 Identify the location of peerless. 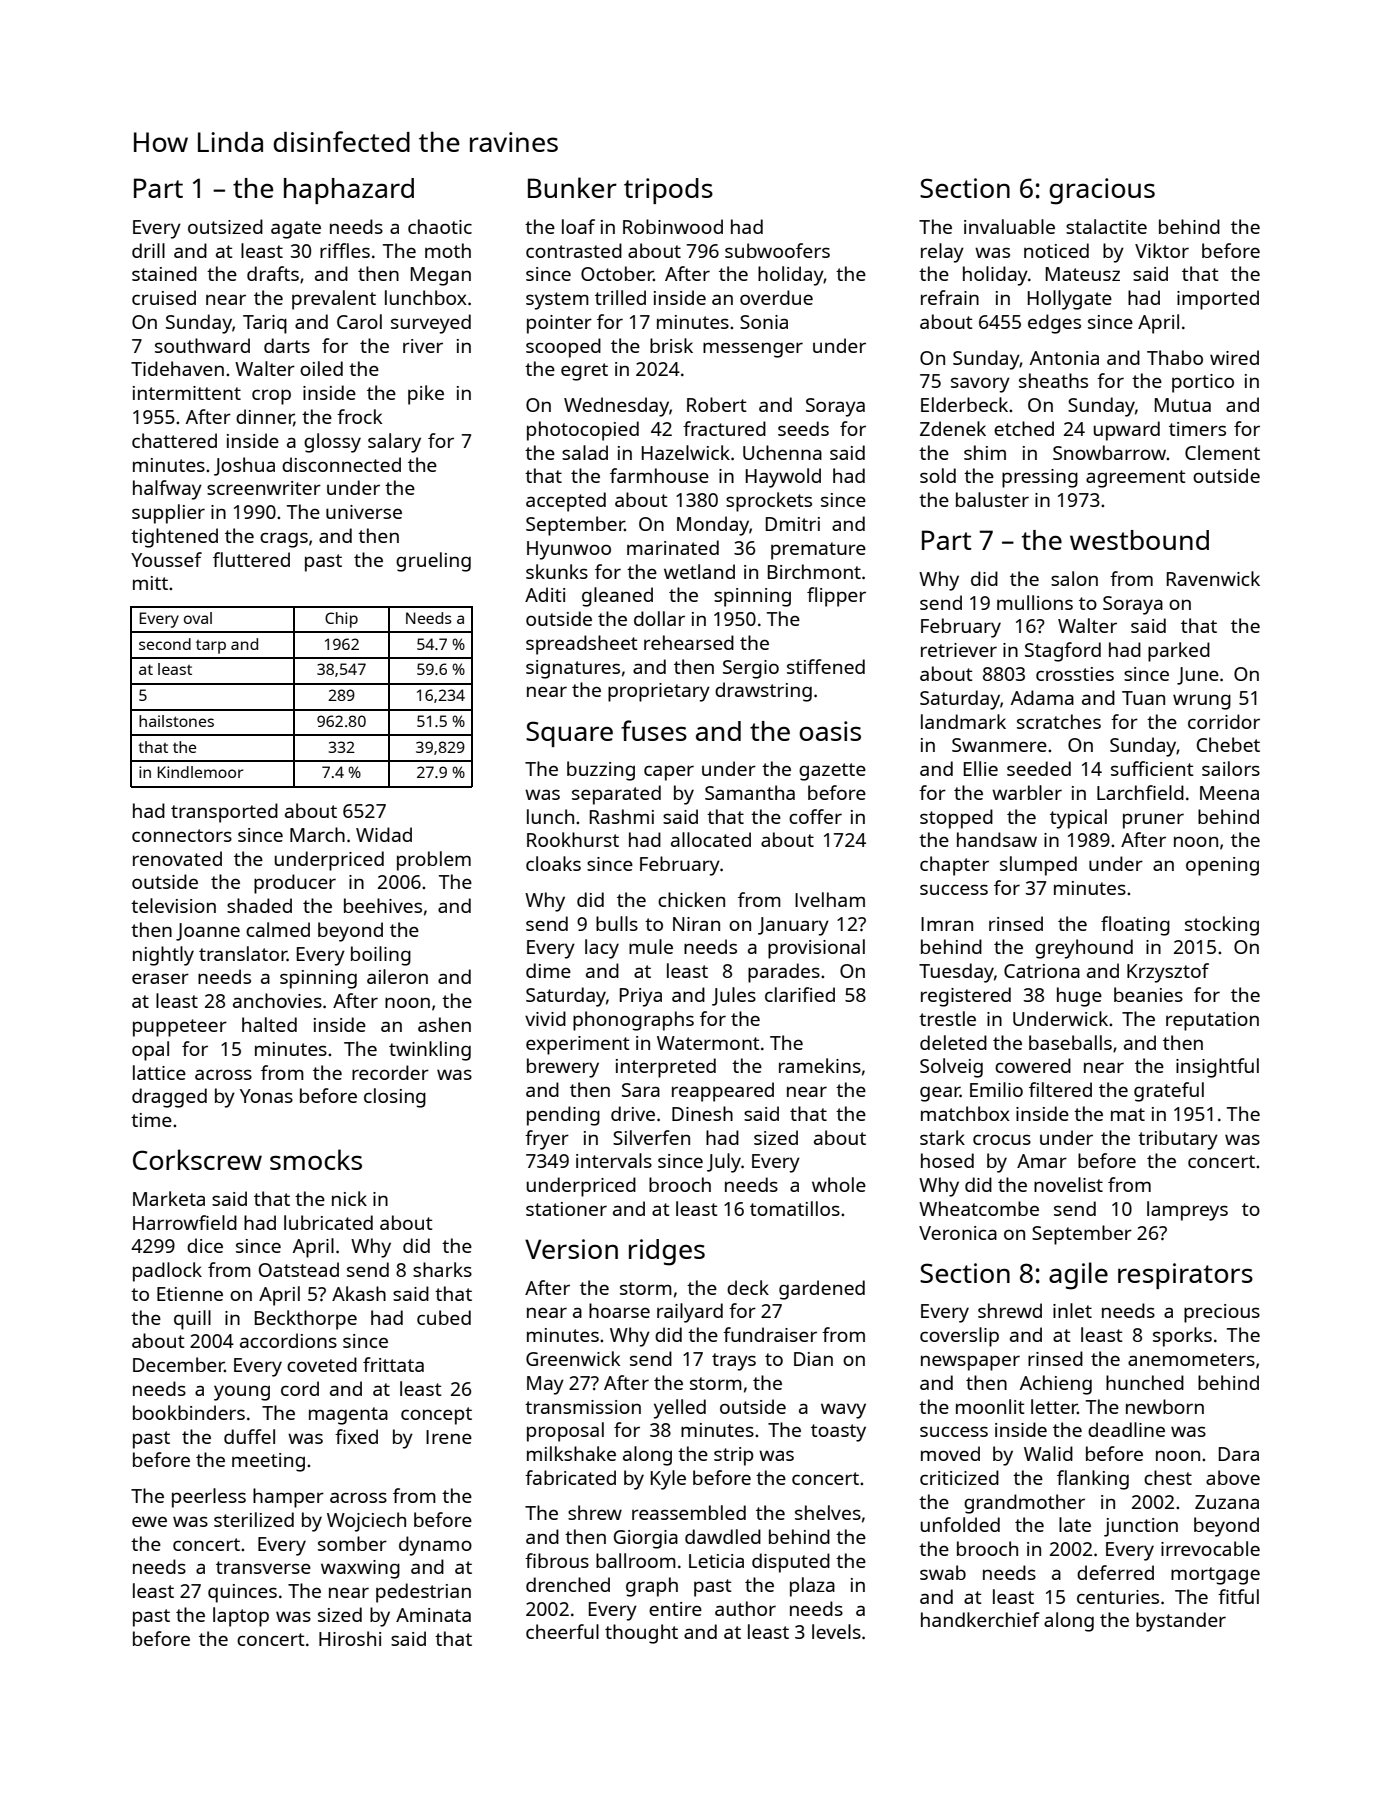
(209, 1498).
